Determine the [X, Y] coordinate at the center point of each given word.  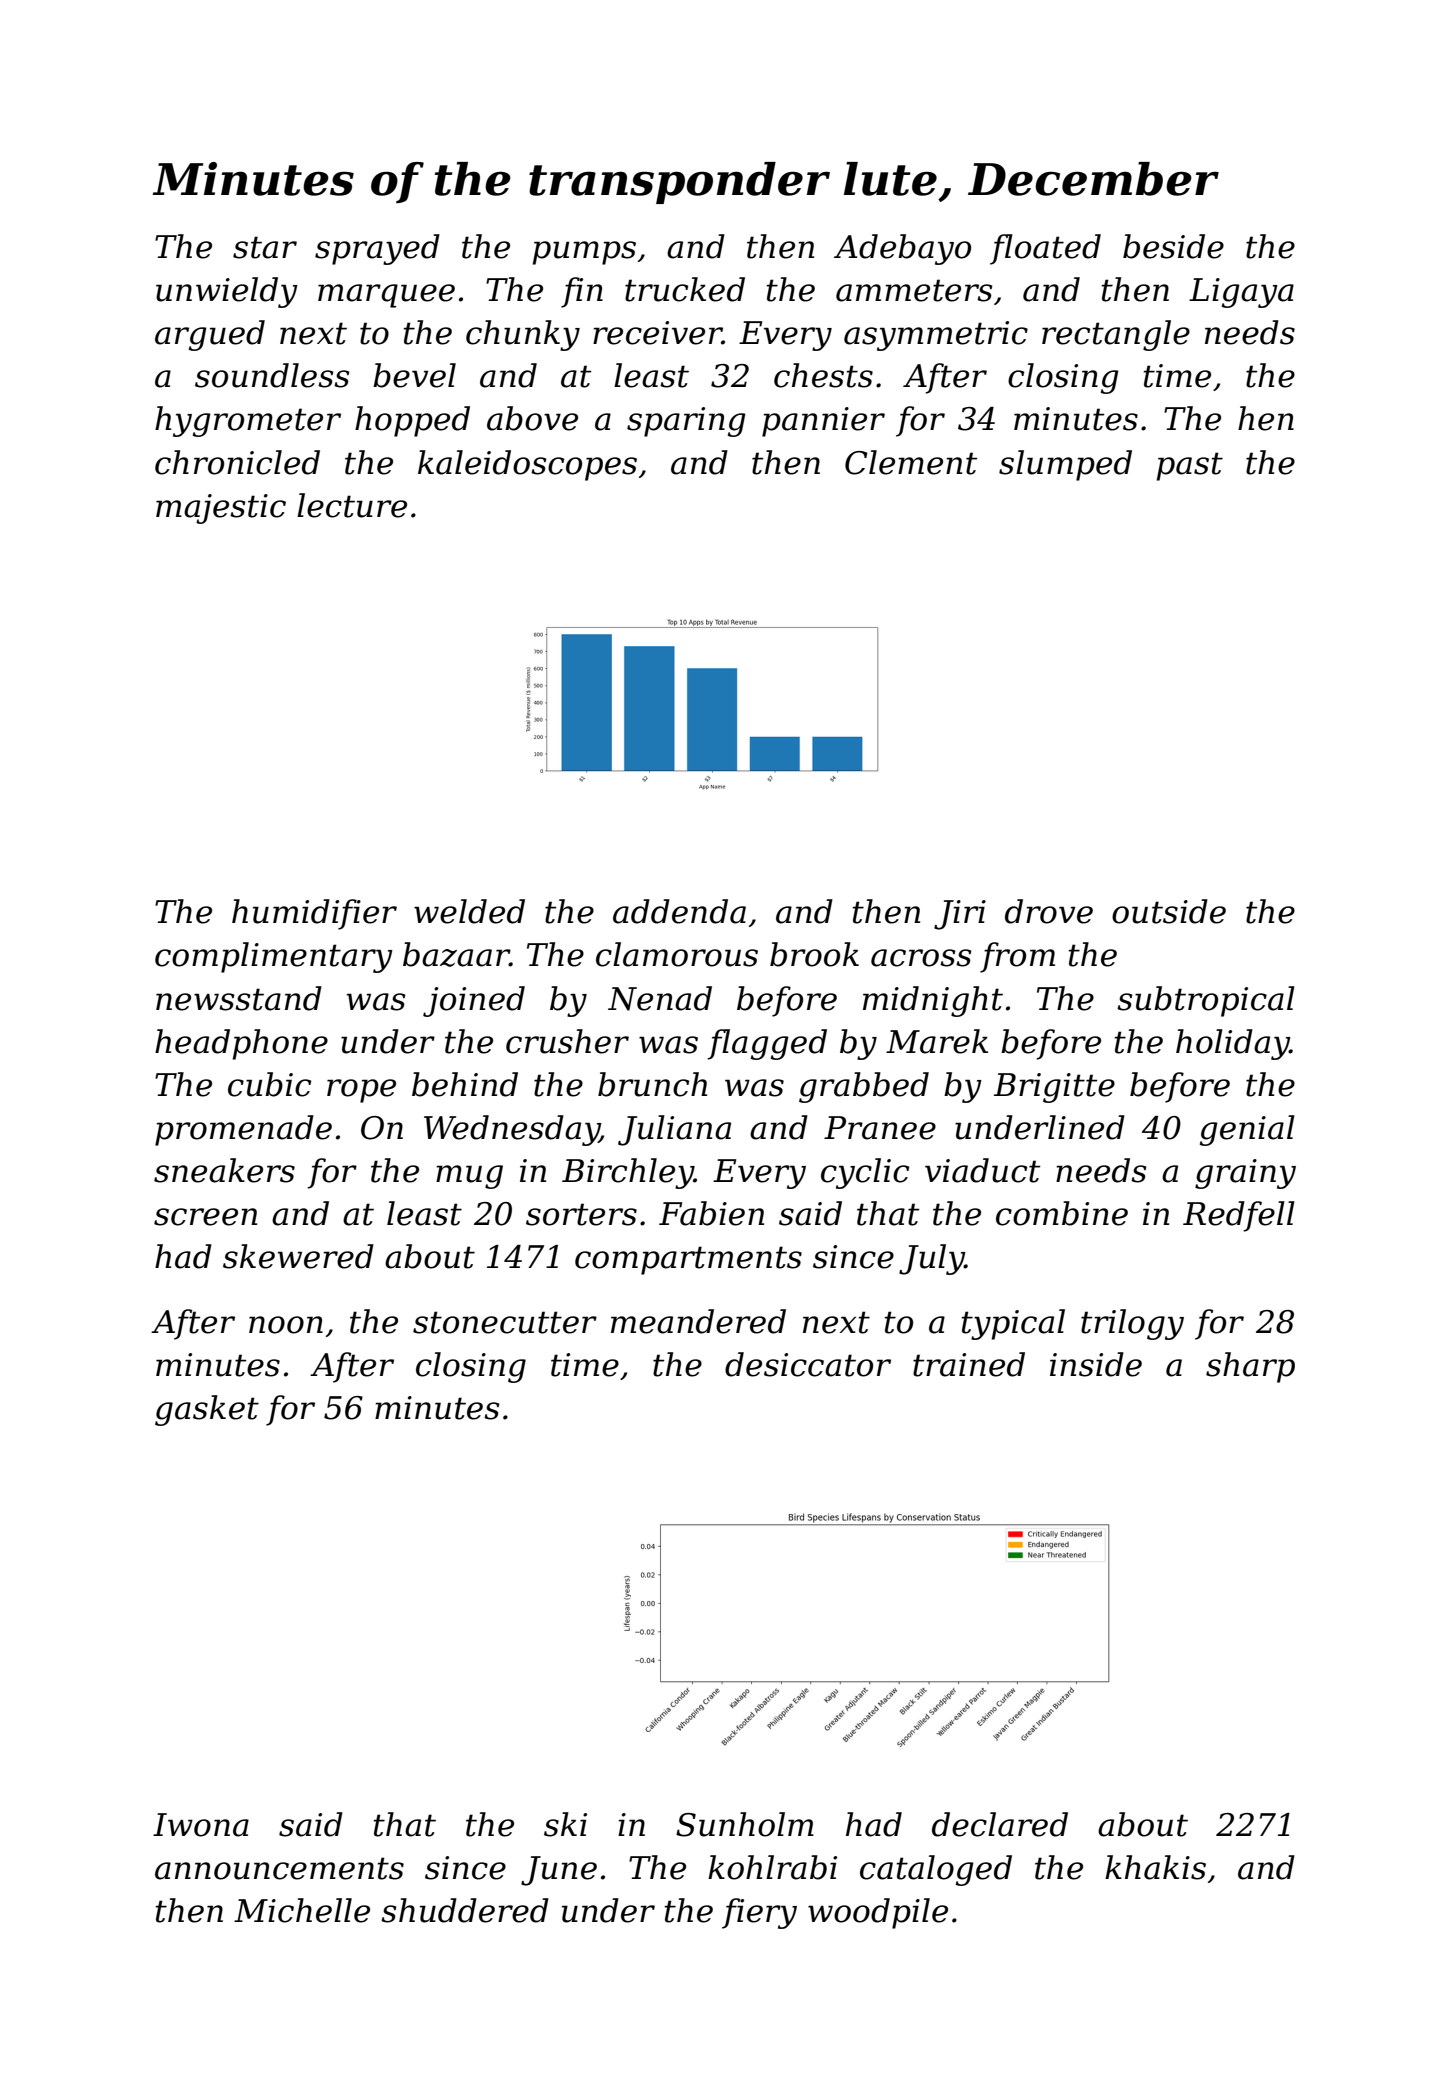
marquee [386, 296]
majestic [221, 509]
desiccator [808, 1364]
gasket [207, 1410]
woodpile [878, 1913]
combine [1062, 1213]
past [1190, 466]
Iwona [201, 1825]
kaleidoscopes [527, 465]
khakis [1155, 1867]
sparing [686, 422]
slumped [1065, 465]
